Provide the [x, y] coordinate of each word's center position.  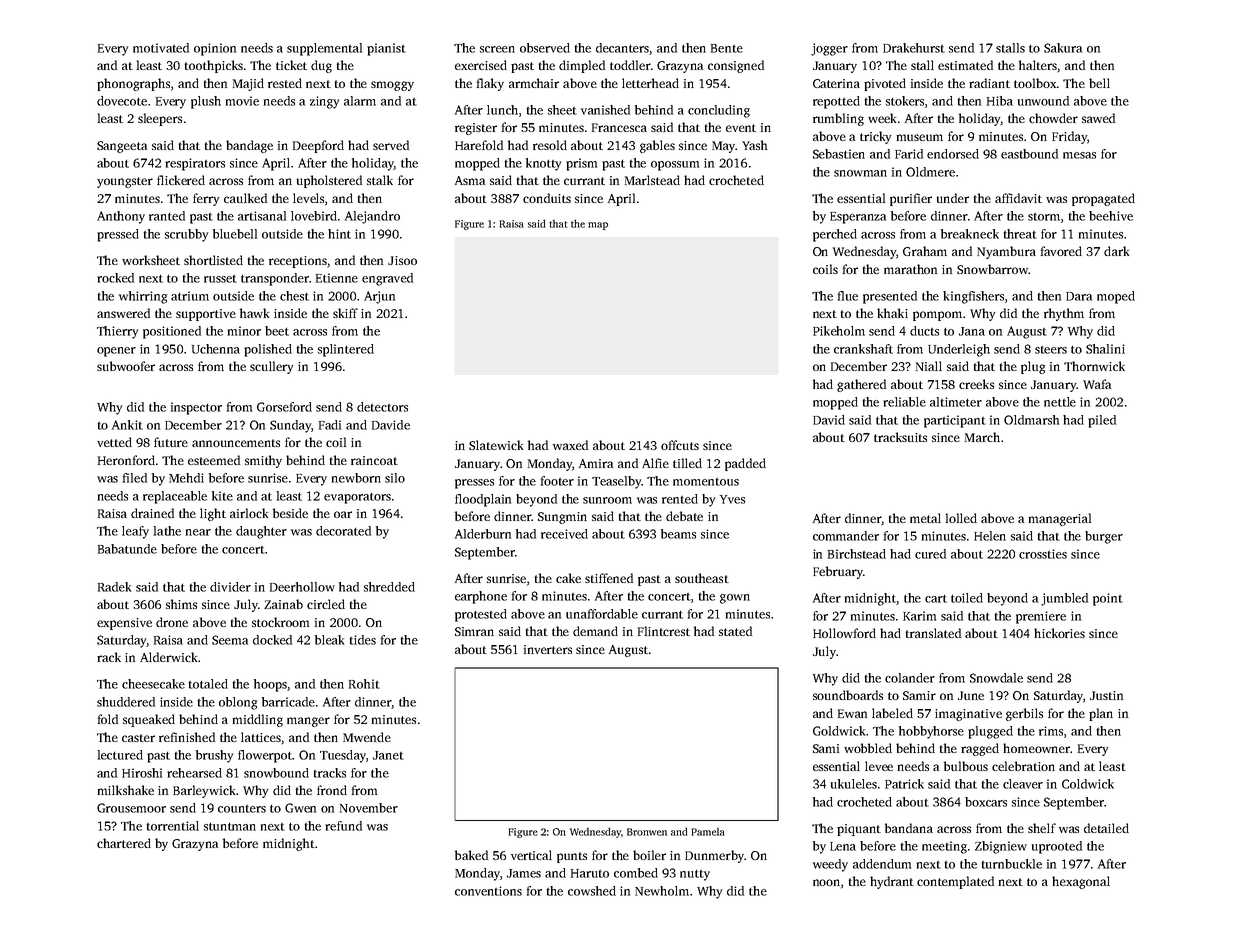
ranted [167, 216]
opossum [675, 166]
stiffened [609, 578]
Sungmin [562, 518]
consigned [736, 66]
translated [933, 633]
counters [242, 809]
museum [920, 137]
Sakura [1063, 48]
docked [272, 640]
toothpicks [214, 66]
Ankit [127, 425]
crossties [1043, 554]
